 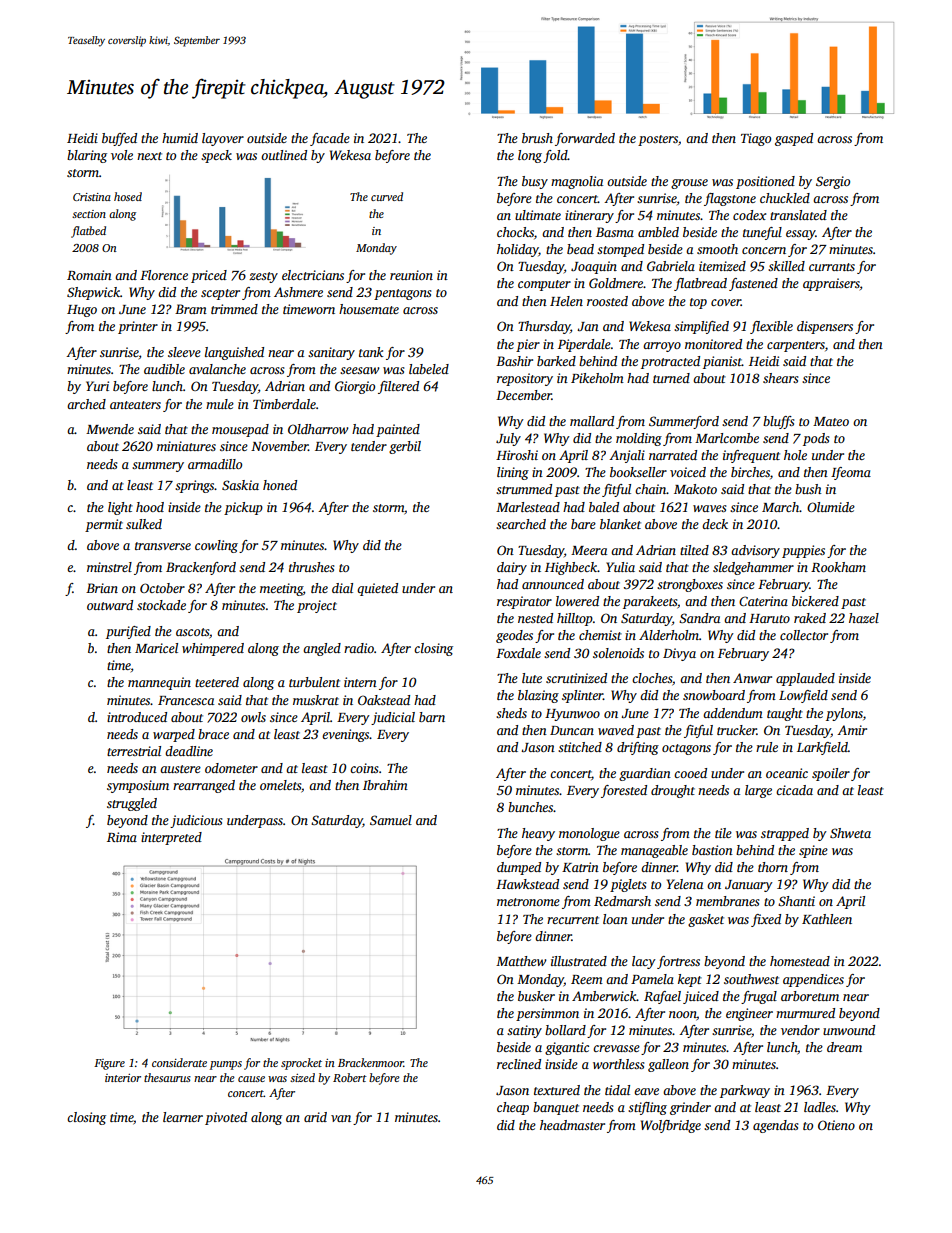 What do you see at coordinates (756, 139) in the screenshot?
I see `Tiago` at bounding box center [756, 139].
